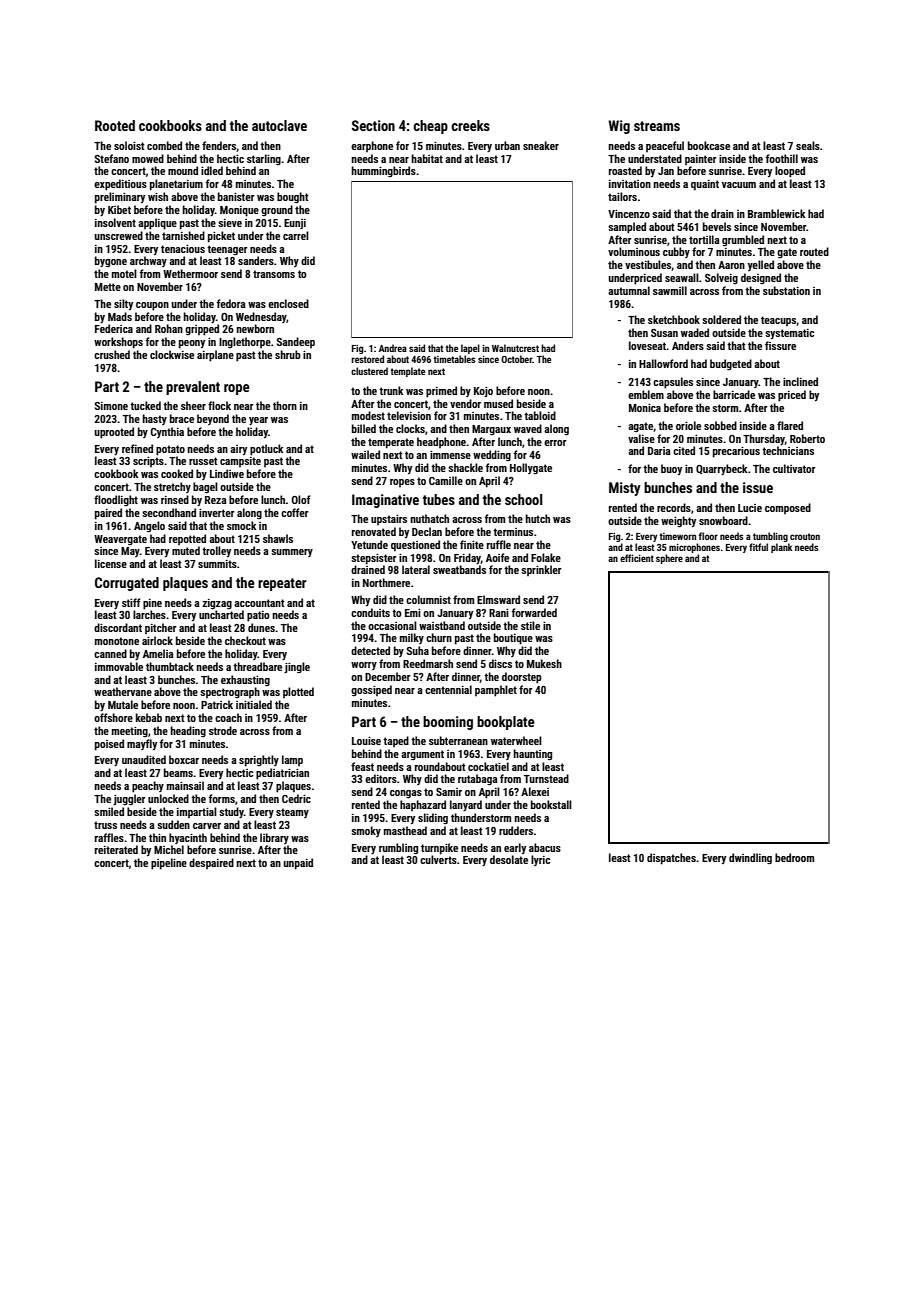 The image size is (924, 1308). I want to click on crouton, so click(805, 536).
